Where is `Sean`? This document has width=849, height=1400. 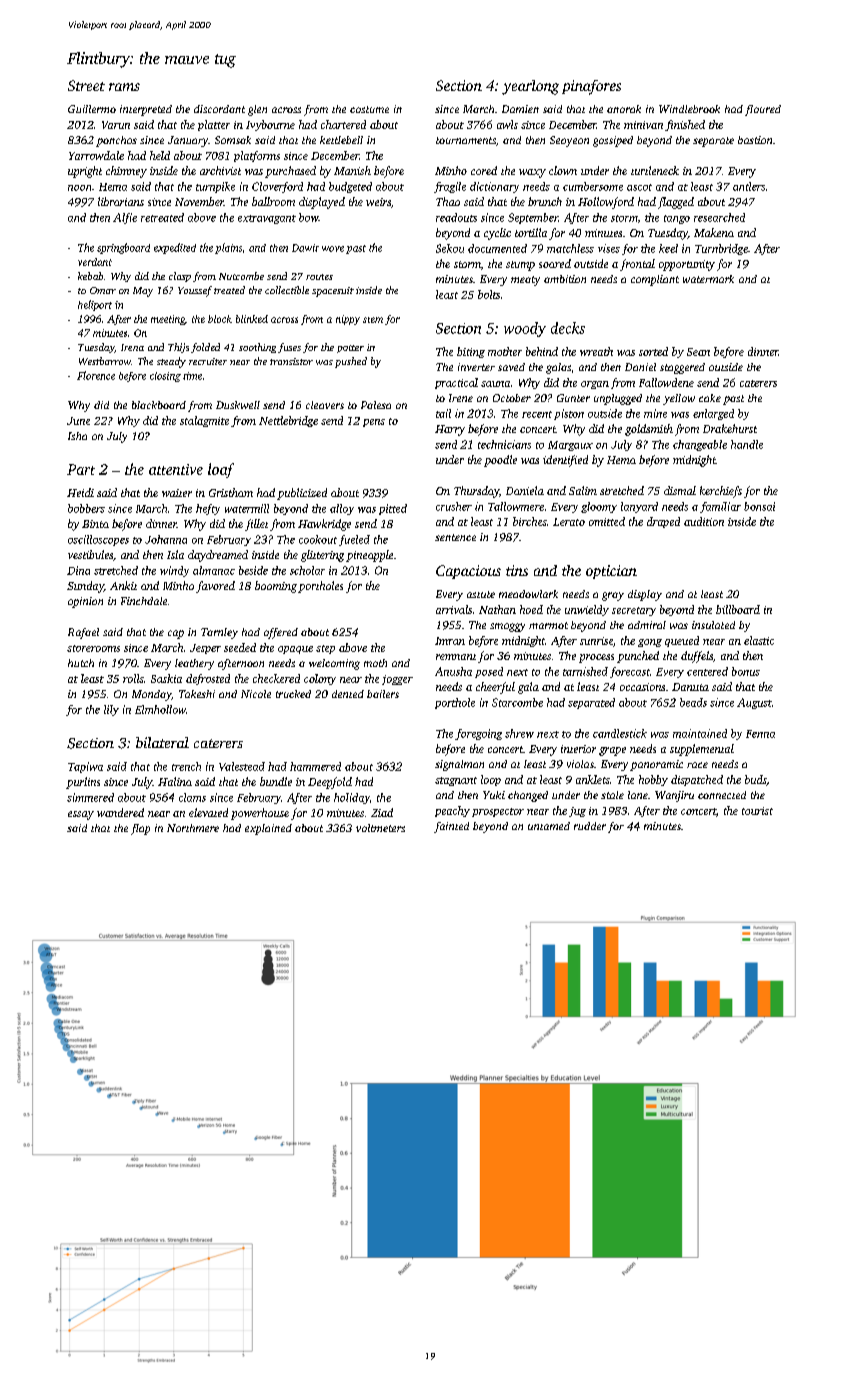 Sean is located at coordinates (698, 352).
